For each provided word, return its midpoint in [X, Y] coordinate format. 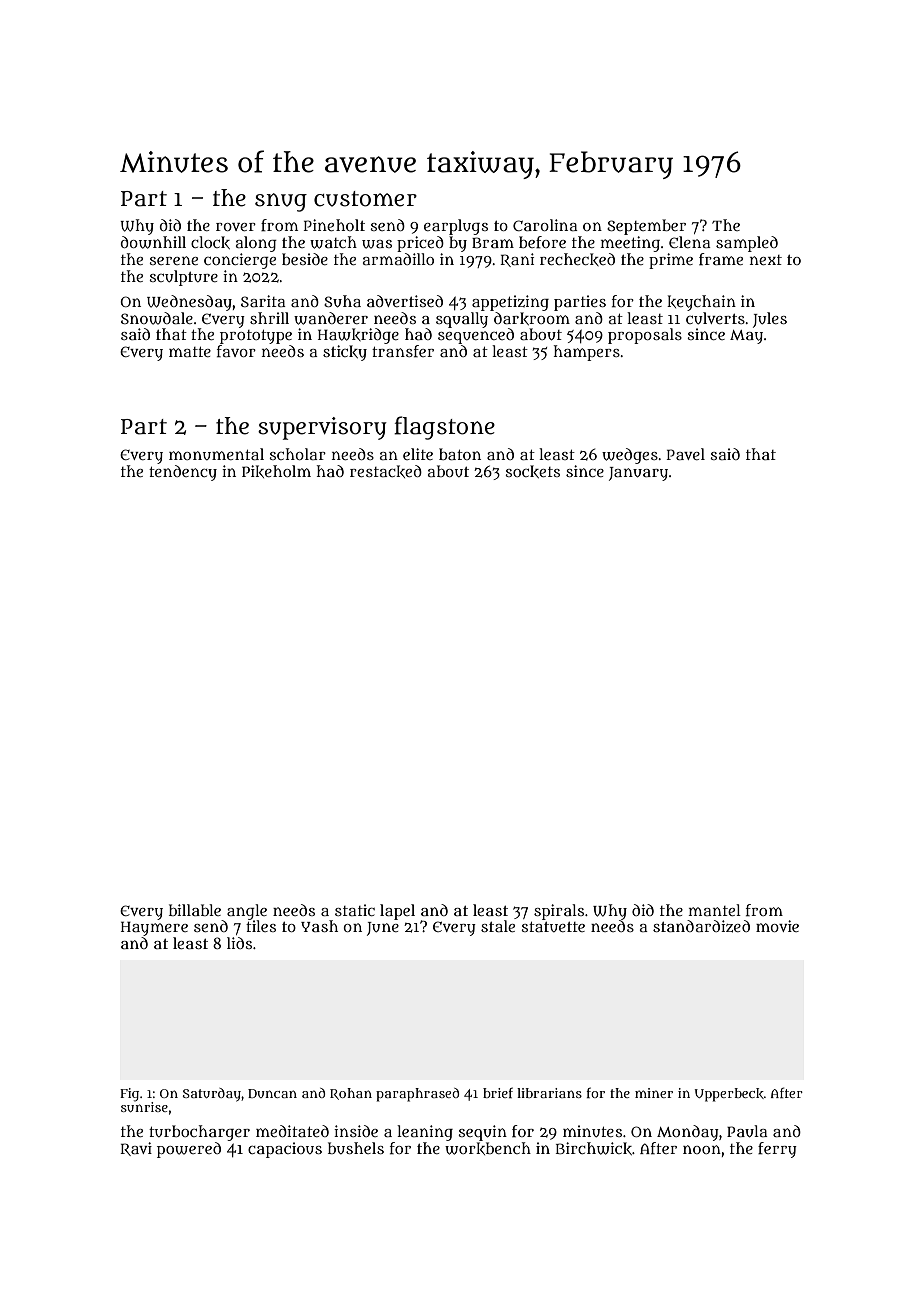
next [766, 260]
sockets [532, 471]
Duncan [272, 1093]
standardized [701, 926]
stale [498, 926]
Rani [517, 260]
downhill [153, 242]
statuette [553, 927]
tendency [183, 473]
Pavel [686, 454]
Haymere [154, 928]
